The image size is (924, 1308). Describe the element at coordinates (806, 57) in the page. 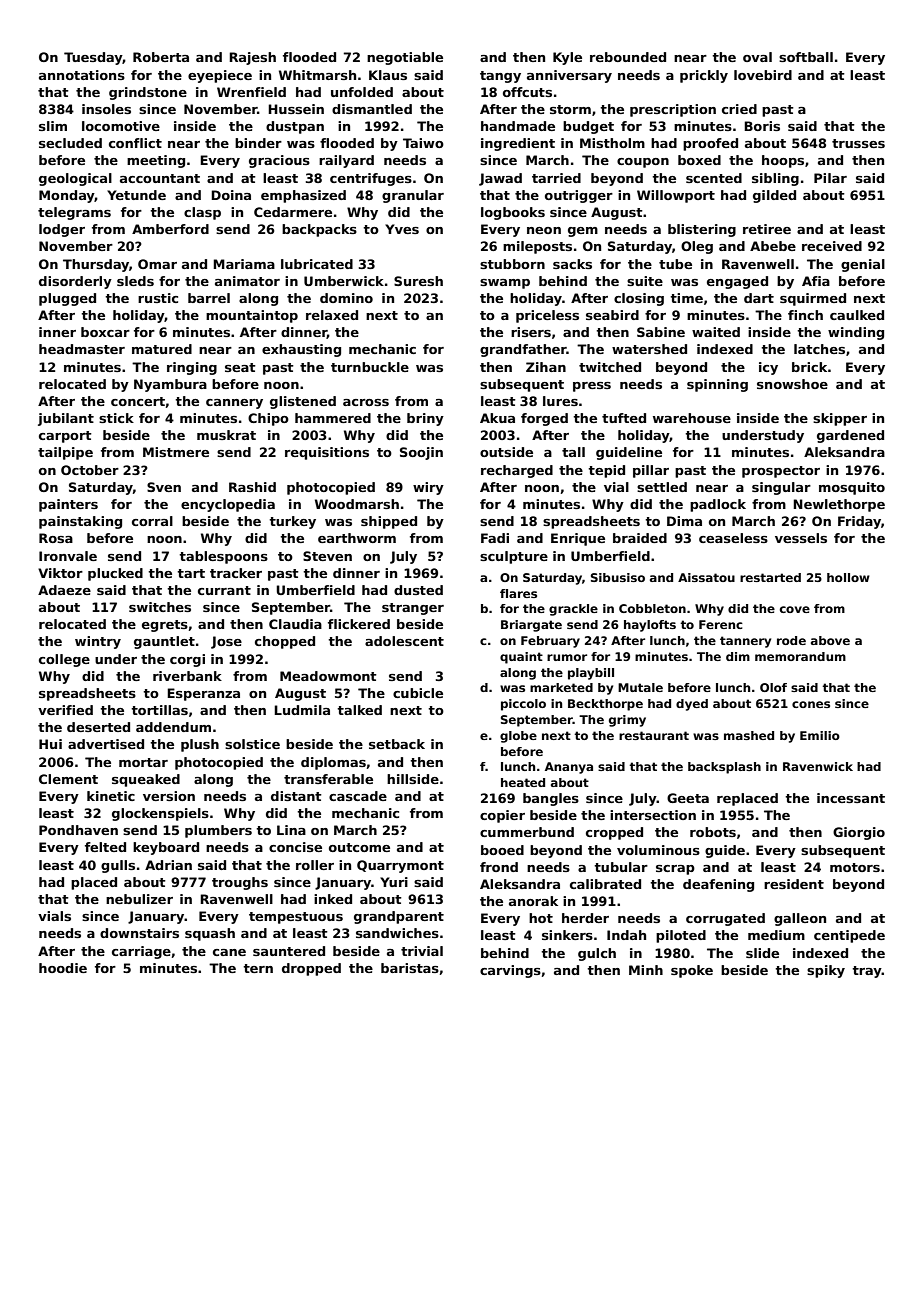

I see `softball` at that location.
